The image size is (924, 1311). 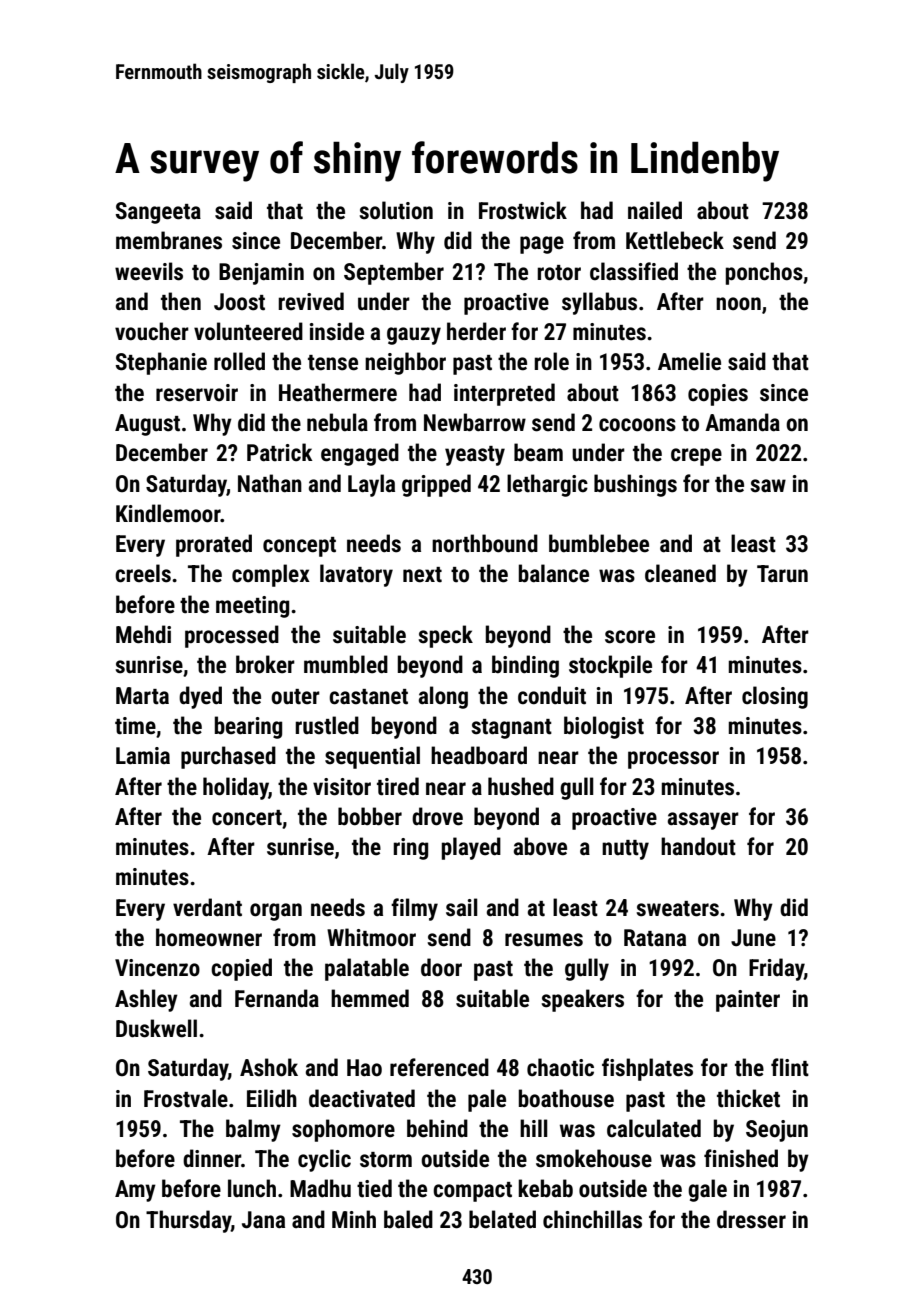 I want to click on meeting, so click(x=252, y=607).
